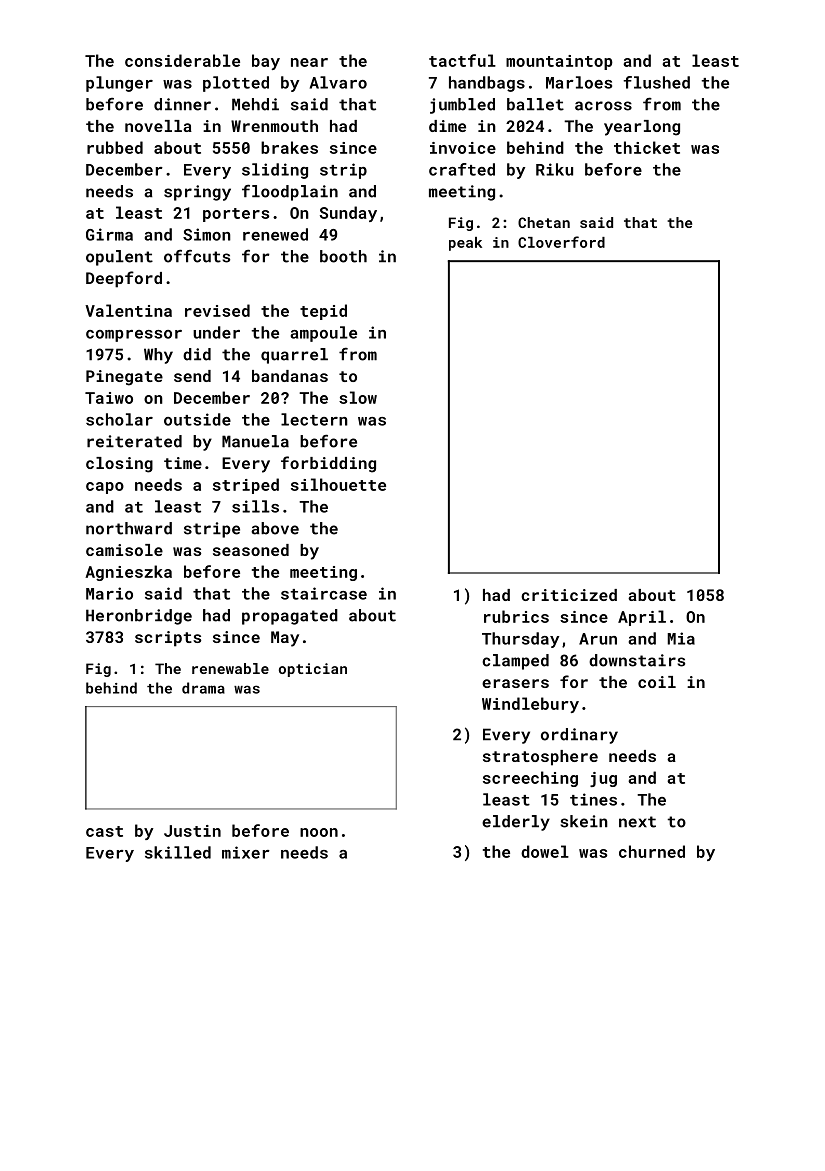 This page has height=1171, width=825. What do you see at coordinates (569, 595) in the page?
I see `criticized` at bounding box center [569, 595].
